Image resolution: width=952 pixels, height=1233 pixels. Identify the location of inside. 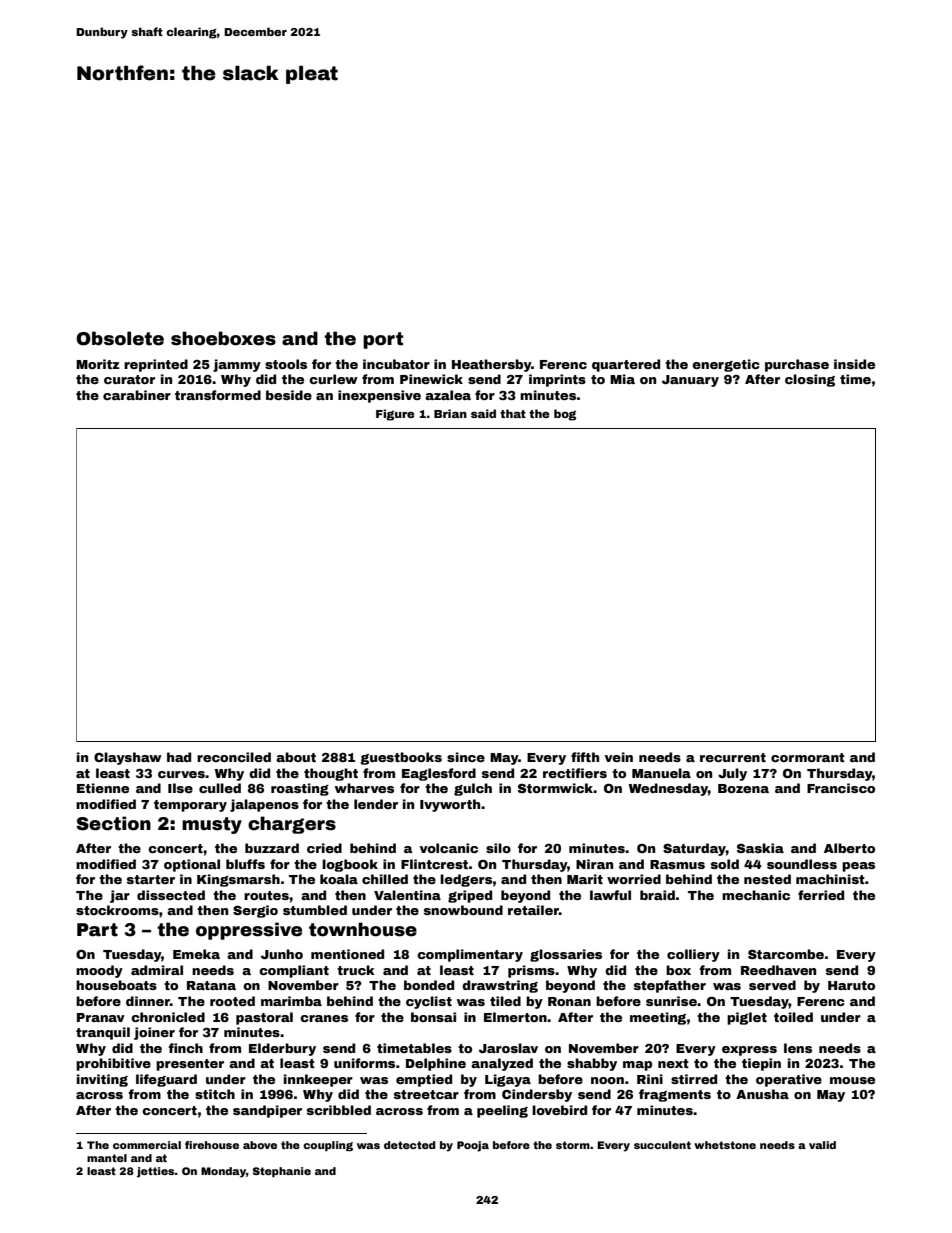
(854, 364).
